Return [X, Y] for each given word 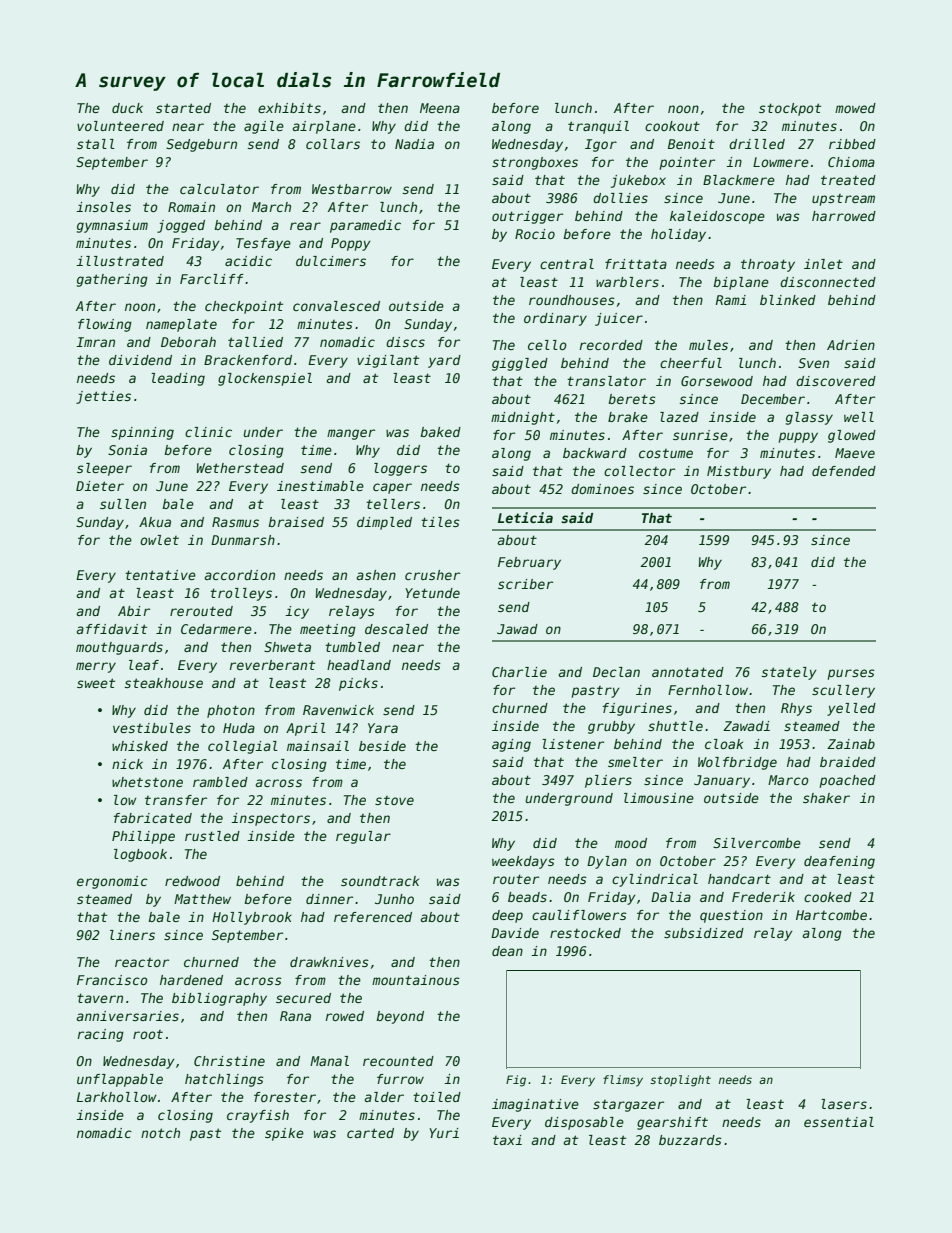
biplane [741, 283]
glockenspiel [265, 379]
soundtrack [380, 881]
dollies [620, 198]
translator [606, 381]
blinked [788, 300]
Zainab [851, 744]
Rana [295, 1016]
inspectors [270, 819]
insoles [103, 207]
